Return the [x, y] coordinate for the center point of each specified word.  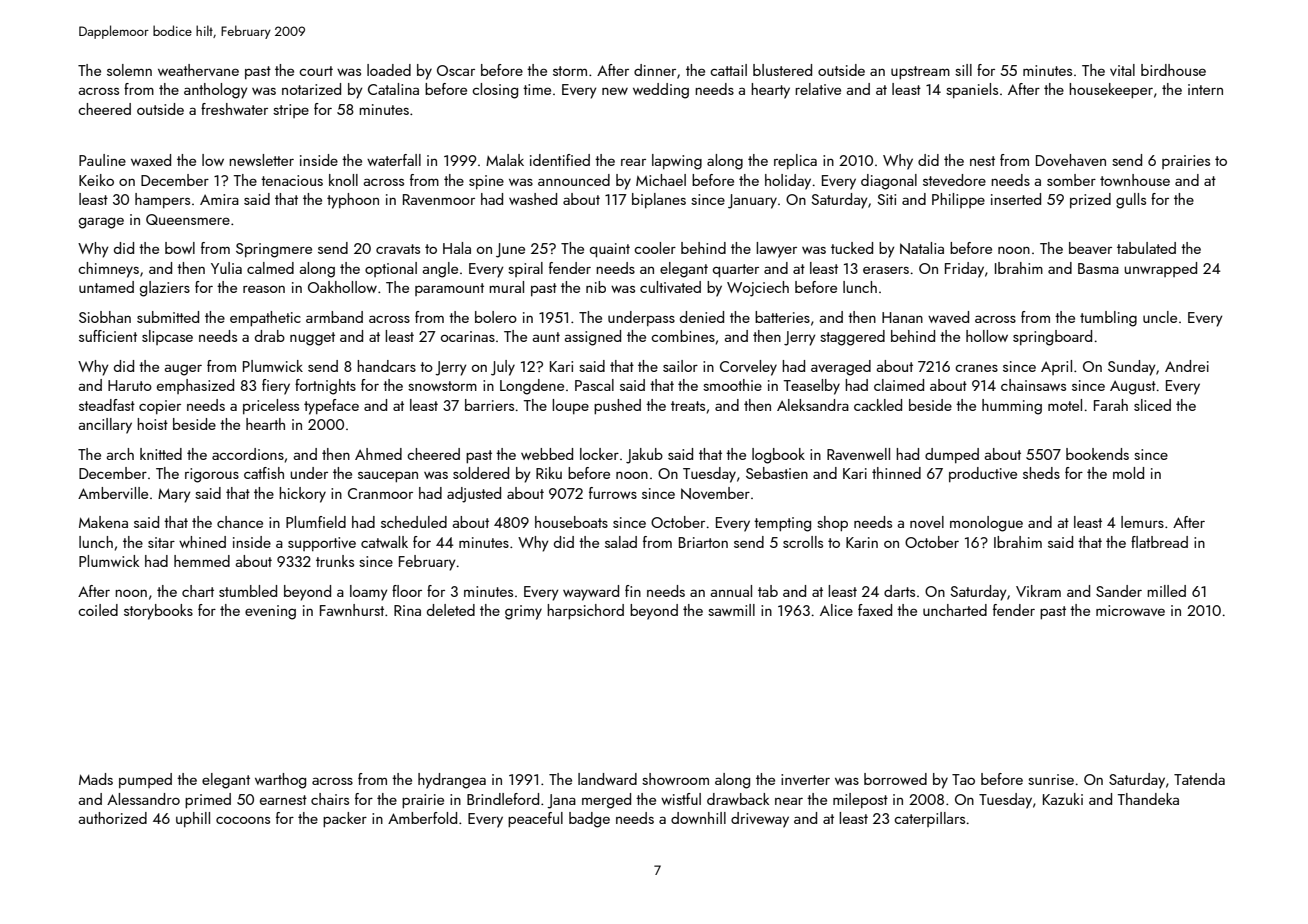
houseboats [571, 522]
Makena [103, 522]
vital [1122, 70]
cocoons [243, 820]
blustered [782, 70]
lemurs [1142, 522]
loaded [389, 70]
